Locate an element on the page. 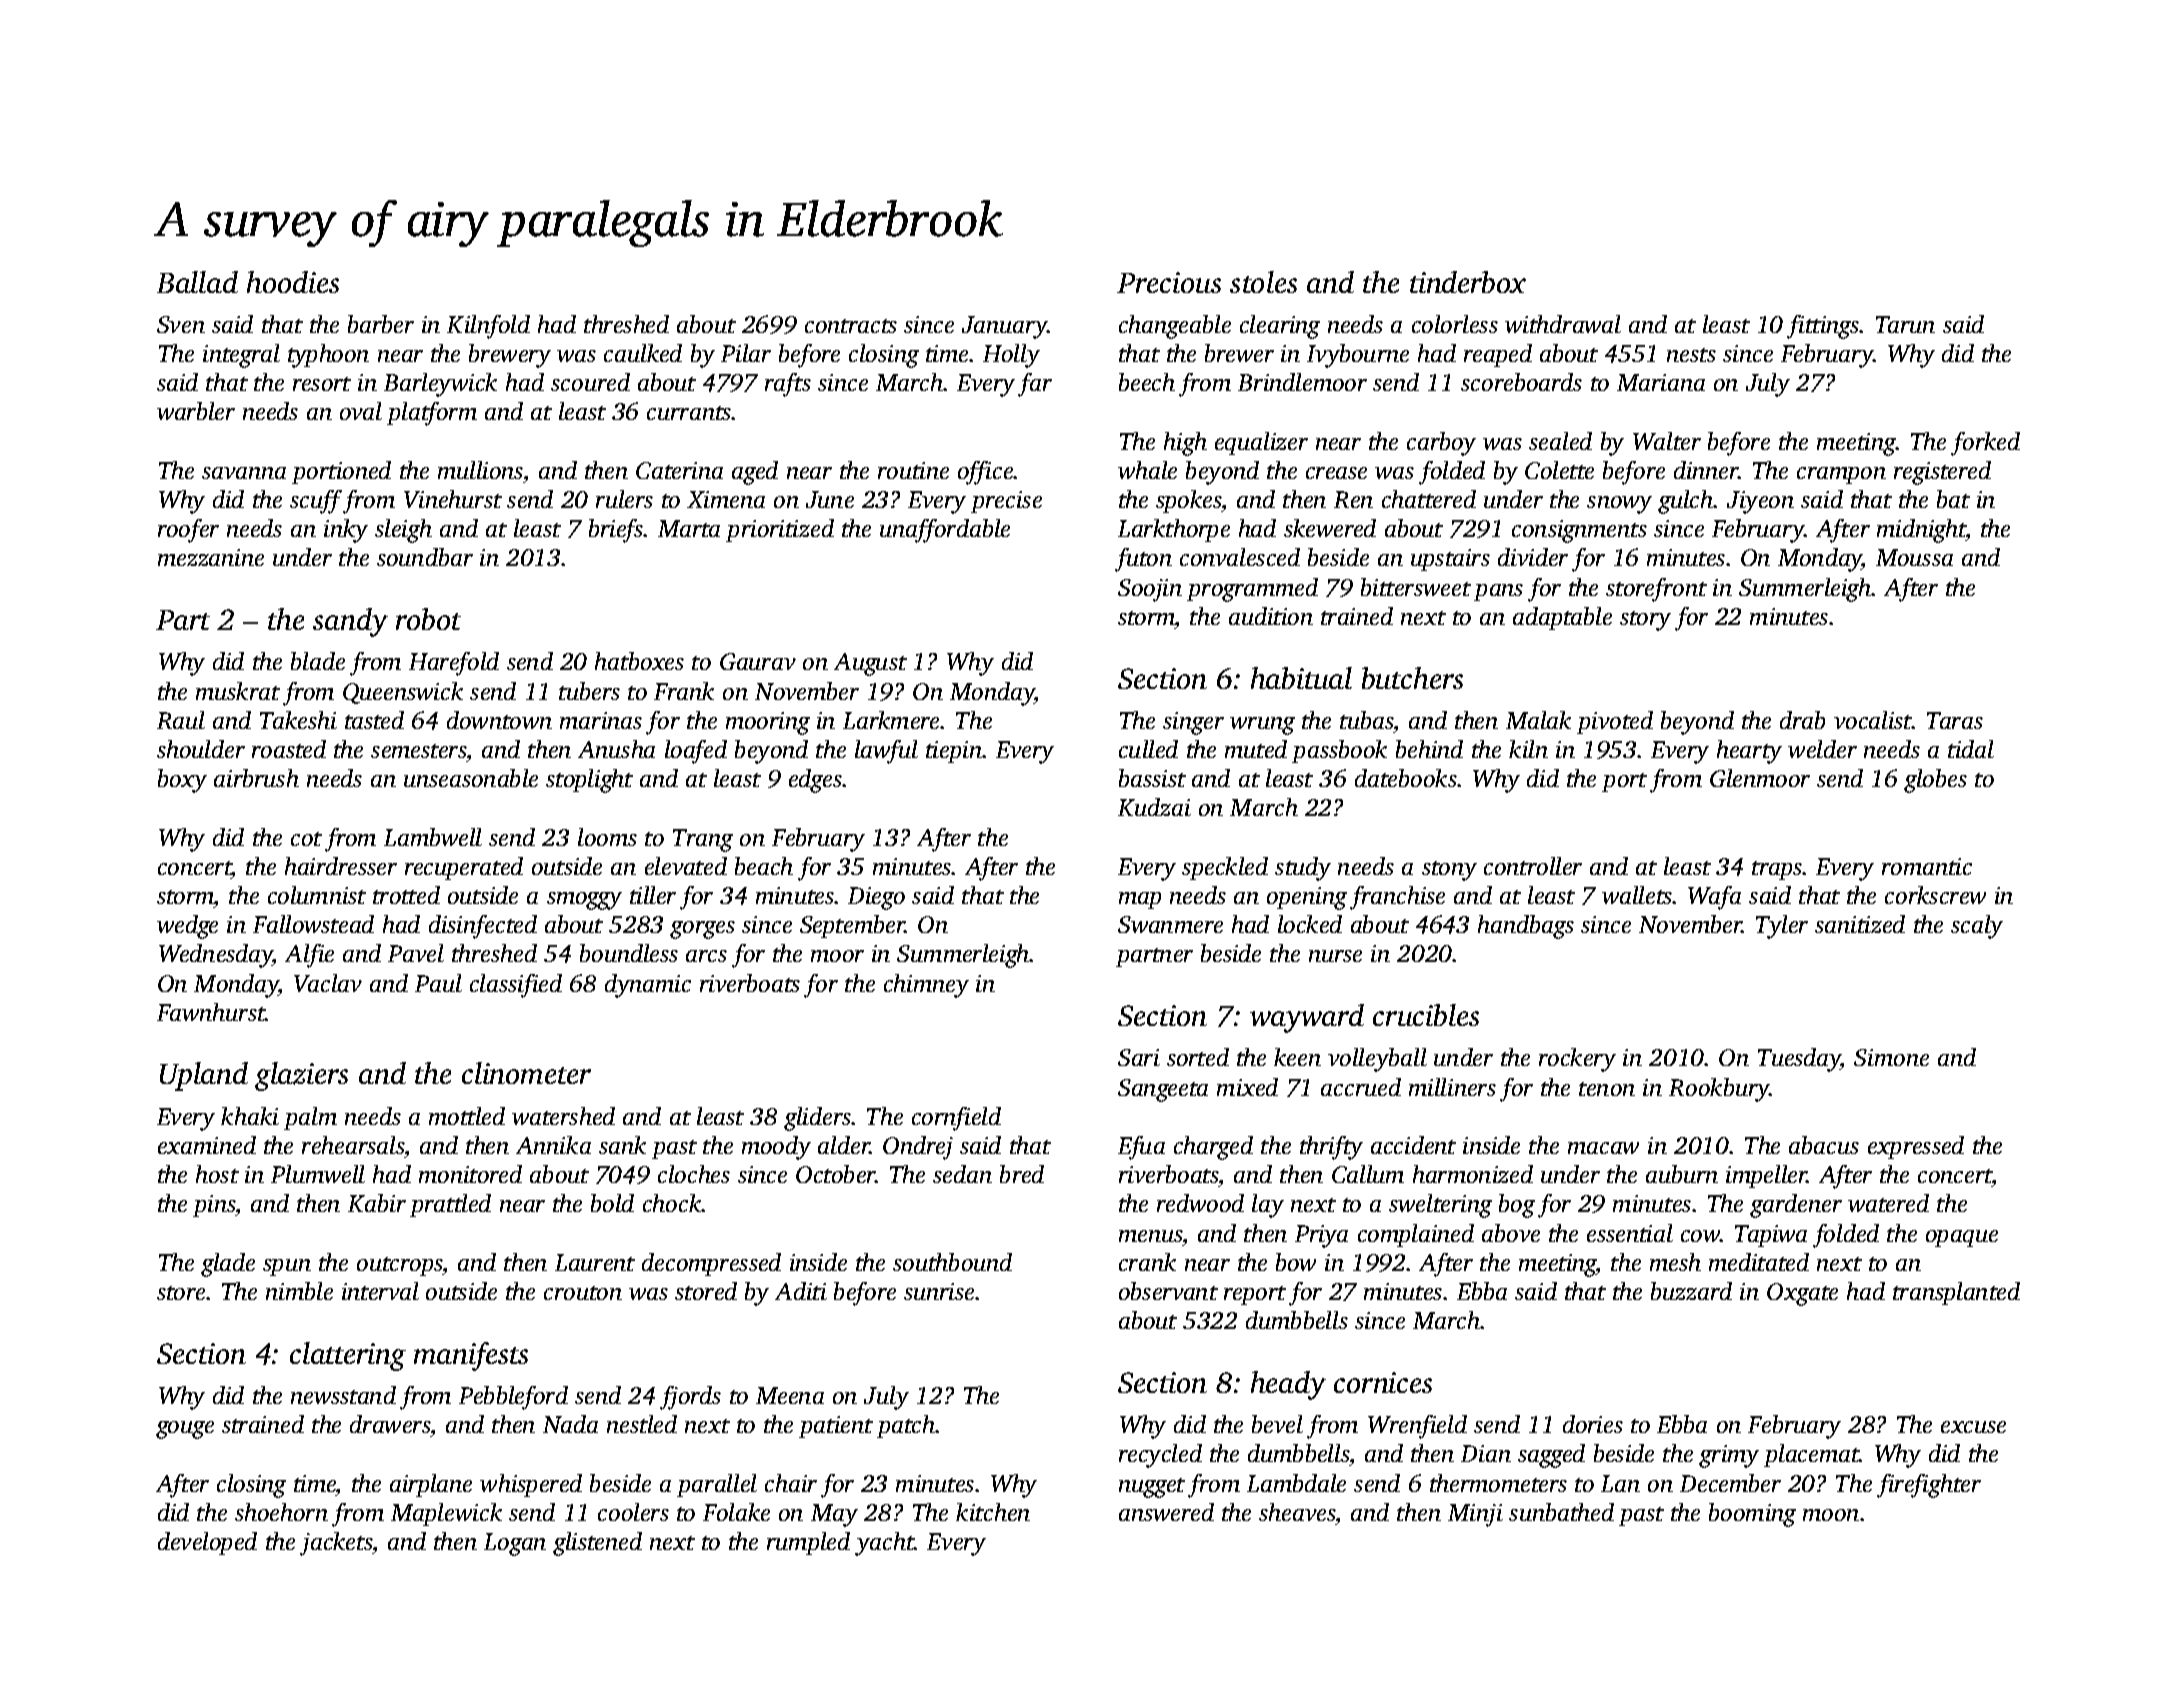 This document has height=1683, width=2178. above is located at coordinates (1511, 1233).
